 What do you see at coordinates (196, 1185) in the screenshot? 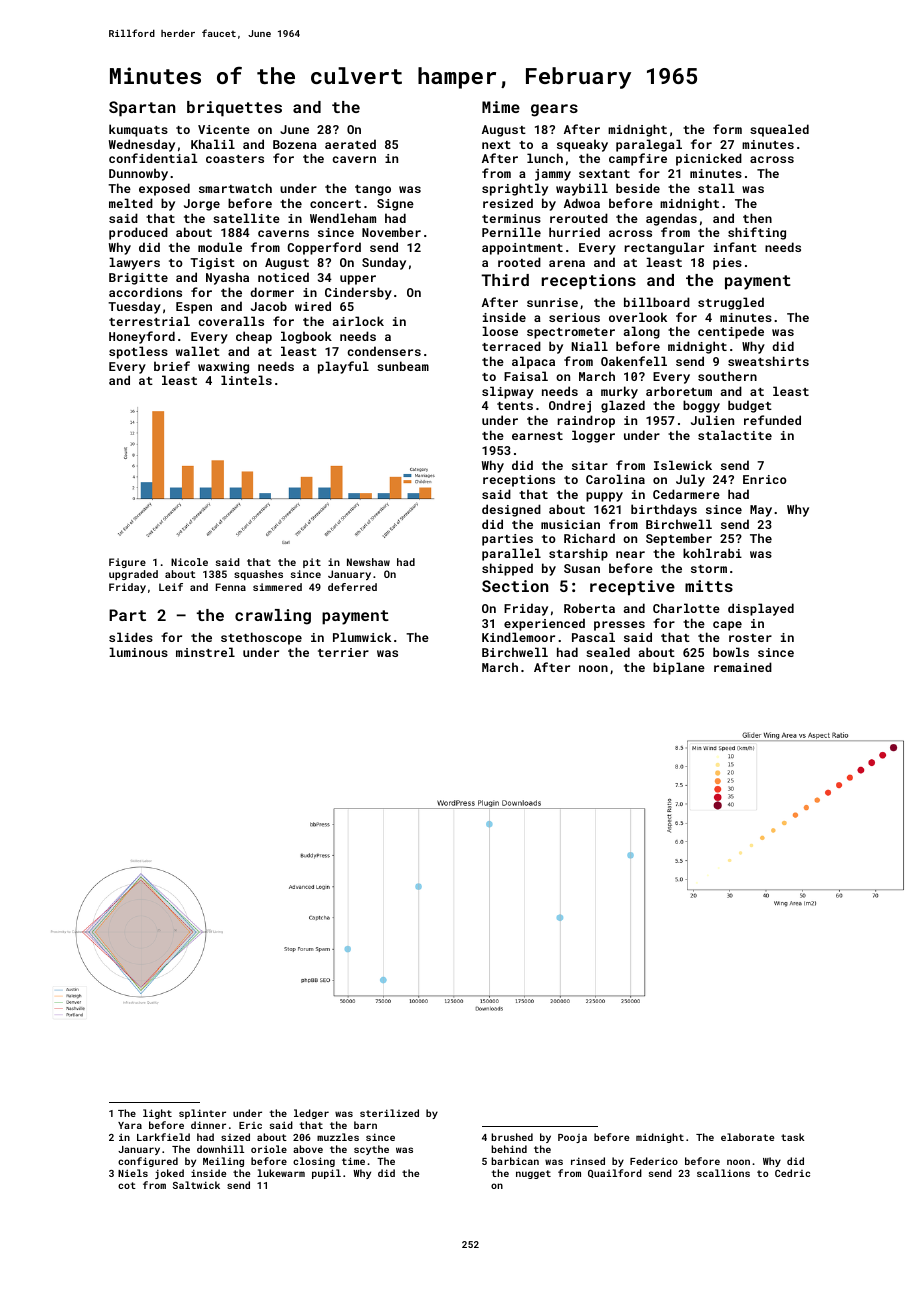
I see `Saltwick` at bounding box center [196, 1185].
